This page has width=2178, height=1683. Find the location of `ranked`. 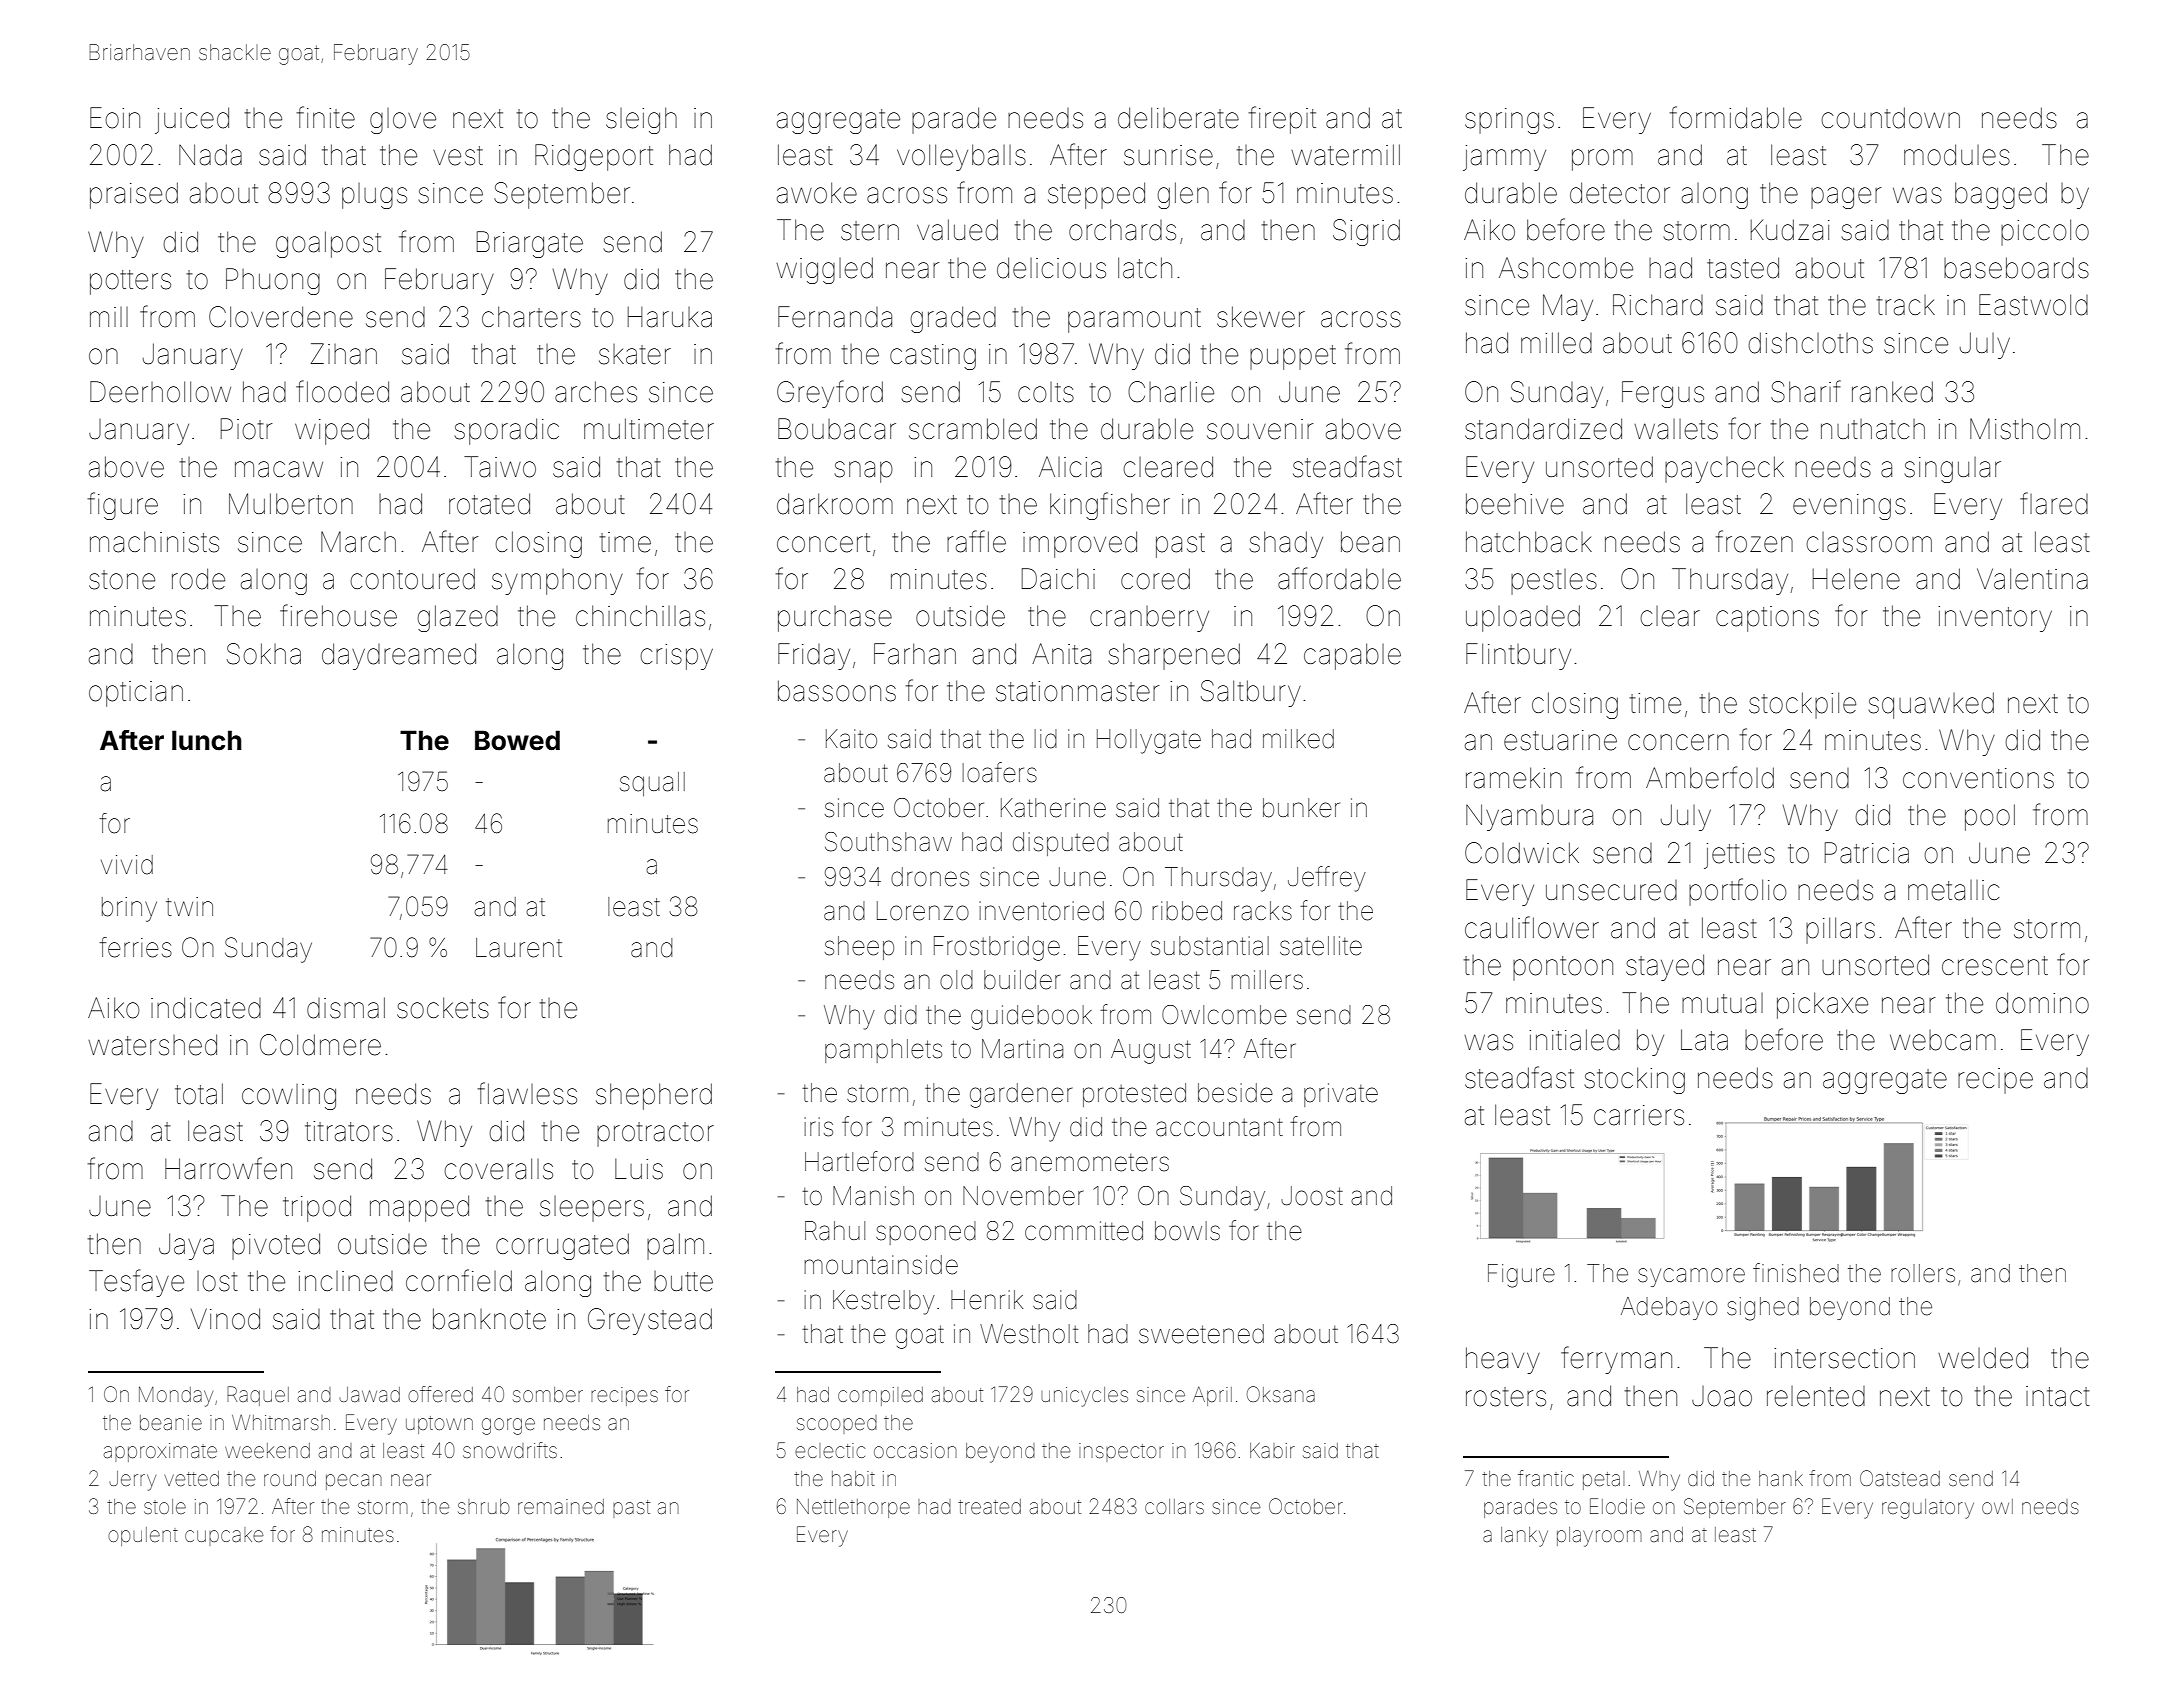

ranked is located at coordinates (1892, 392).
